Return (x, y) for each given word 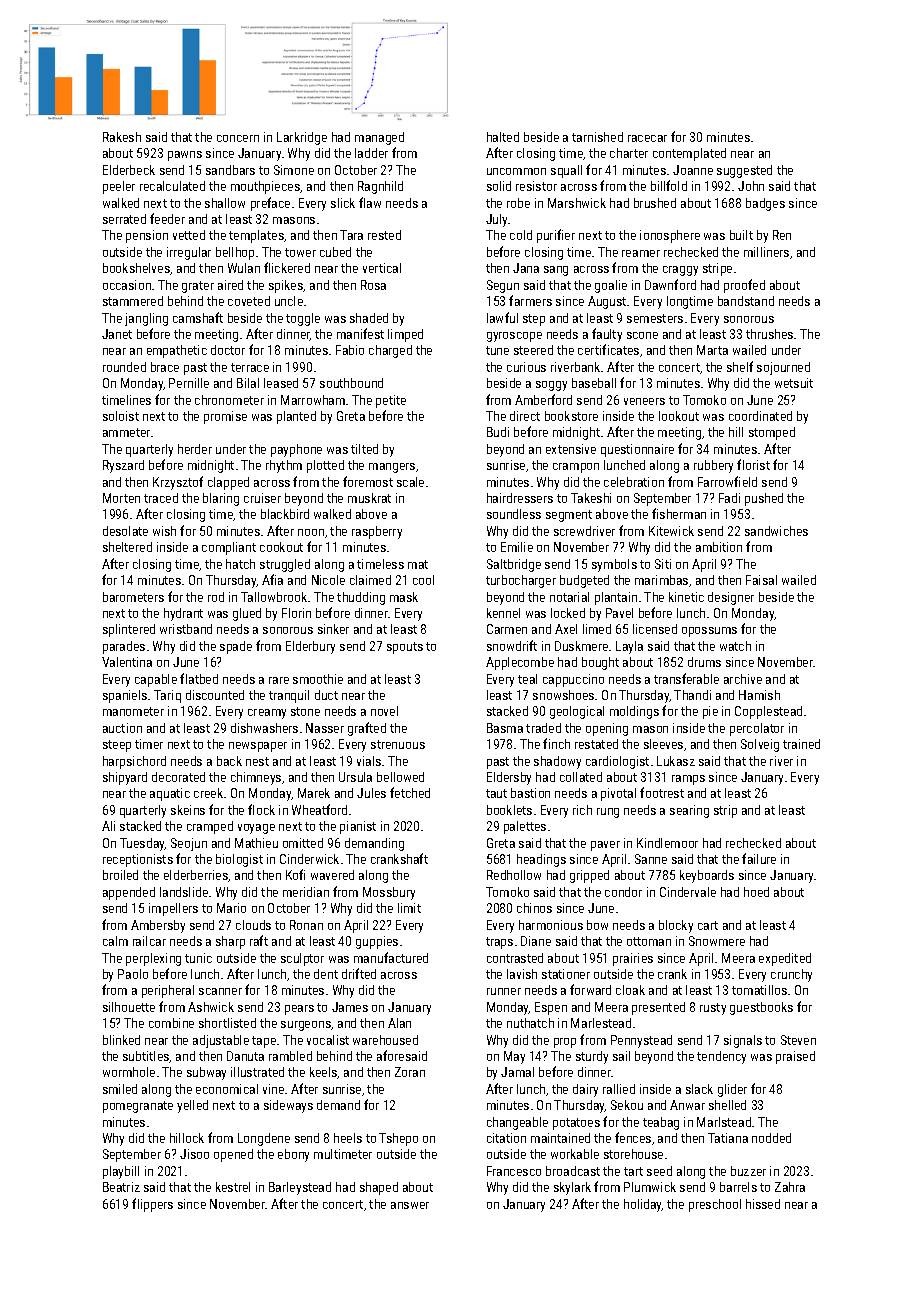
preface (270, 204)
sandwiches (776, 531)
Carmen (507, 629)
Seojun (189, 844)
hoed (756, 892)
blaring (221, 499)
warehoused (385, 1040)
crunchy (791, 975)
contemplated (689, 154)
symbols (614, 565)
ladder (371, 153)
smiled (120, 1089)
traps (499, 943)
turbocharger (521, 581)
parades (124, 647)
